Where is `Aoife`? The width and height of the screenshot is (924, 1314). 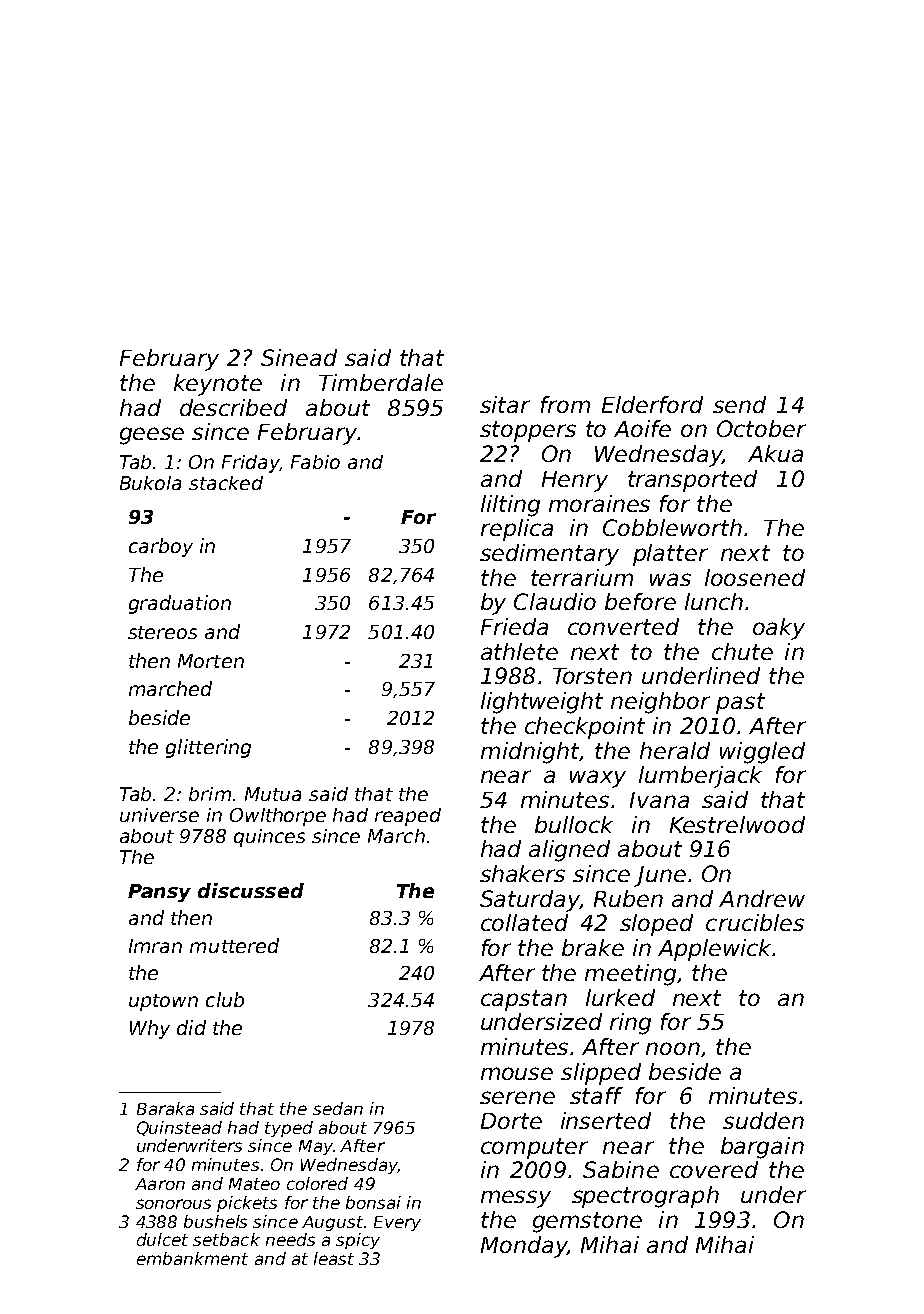 Aoife is located at coordinates (642, 428).
